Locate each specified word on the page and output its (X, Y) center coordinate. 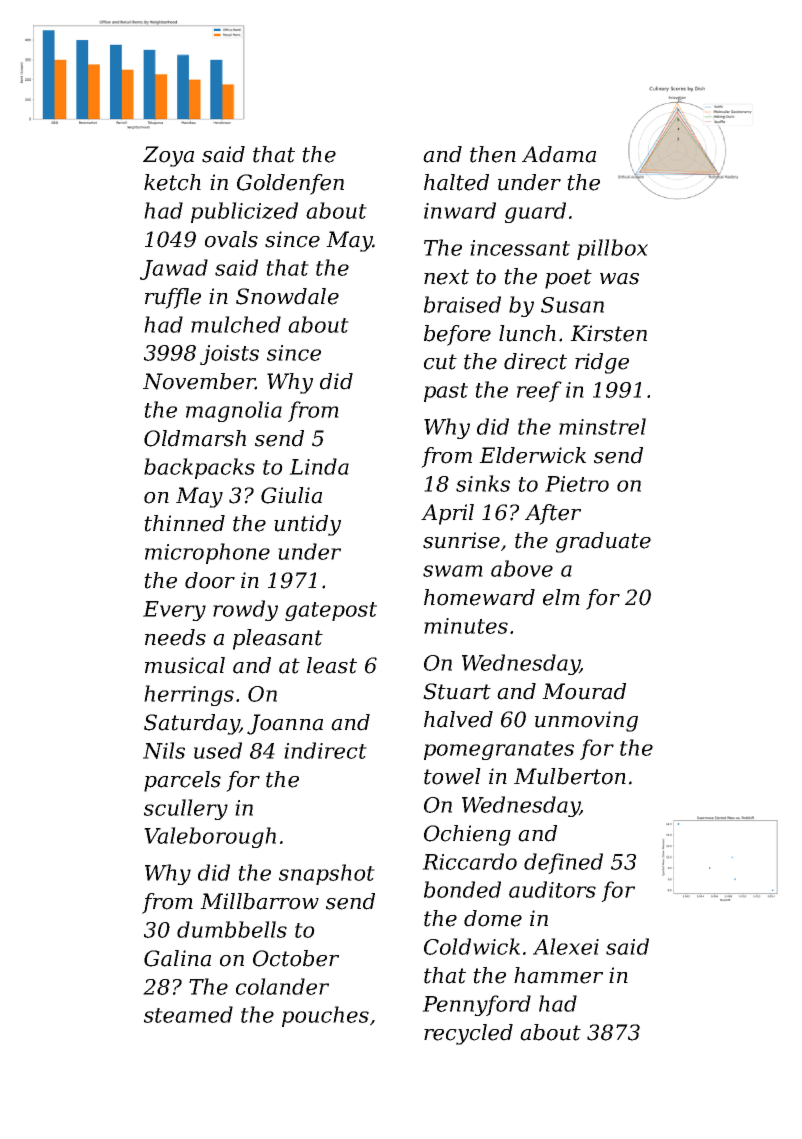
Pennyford (476, 1005)
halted (456, 182)
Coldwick (472, 946)
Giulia (291, 495)
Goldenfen (290, 184)
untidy (307, 525)
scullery (186, 809)
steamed (188, 1014)
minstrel (602, 426)
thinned (184, 523)
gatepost (331, 611)
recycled (468, 1034)
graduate (603, 542)
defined (563, 863)
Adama (559, 154)
